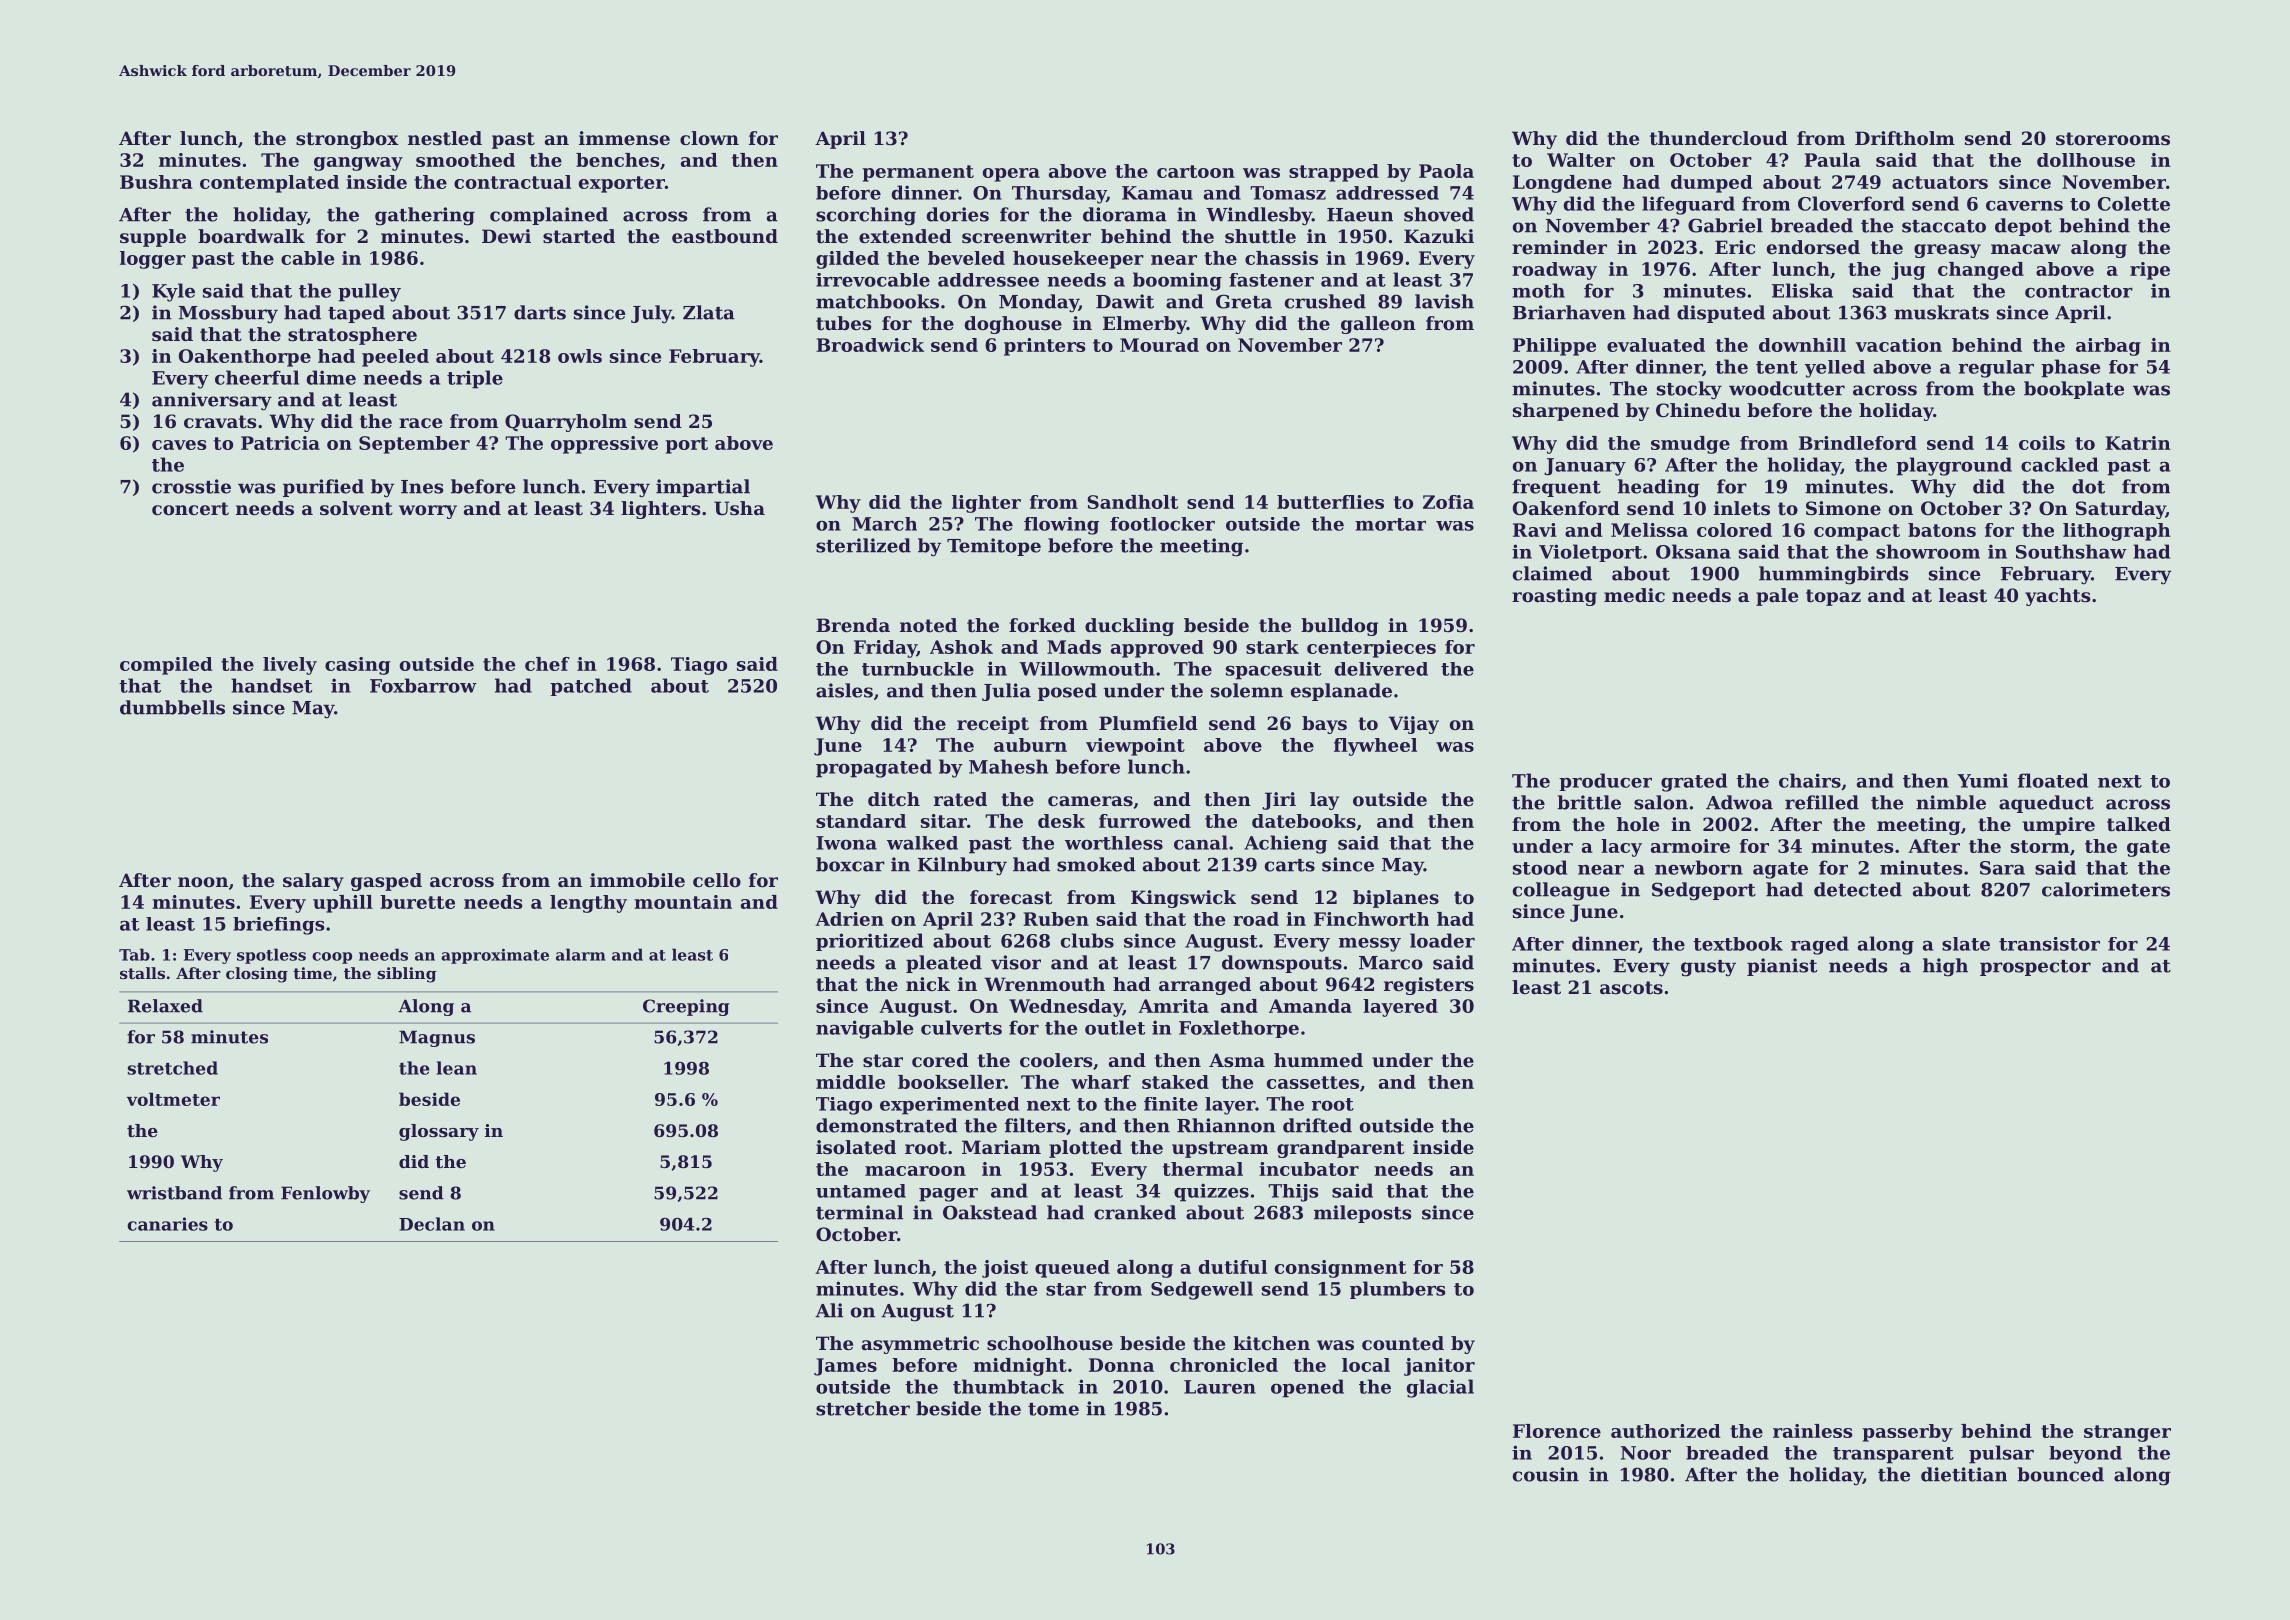 This image has width=2290, height=1620. Describe the element at coordinates (445, 138) in the image. I see `nestled` at that location.
